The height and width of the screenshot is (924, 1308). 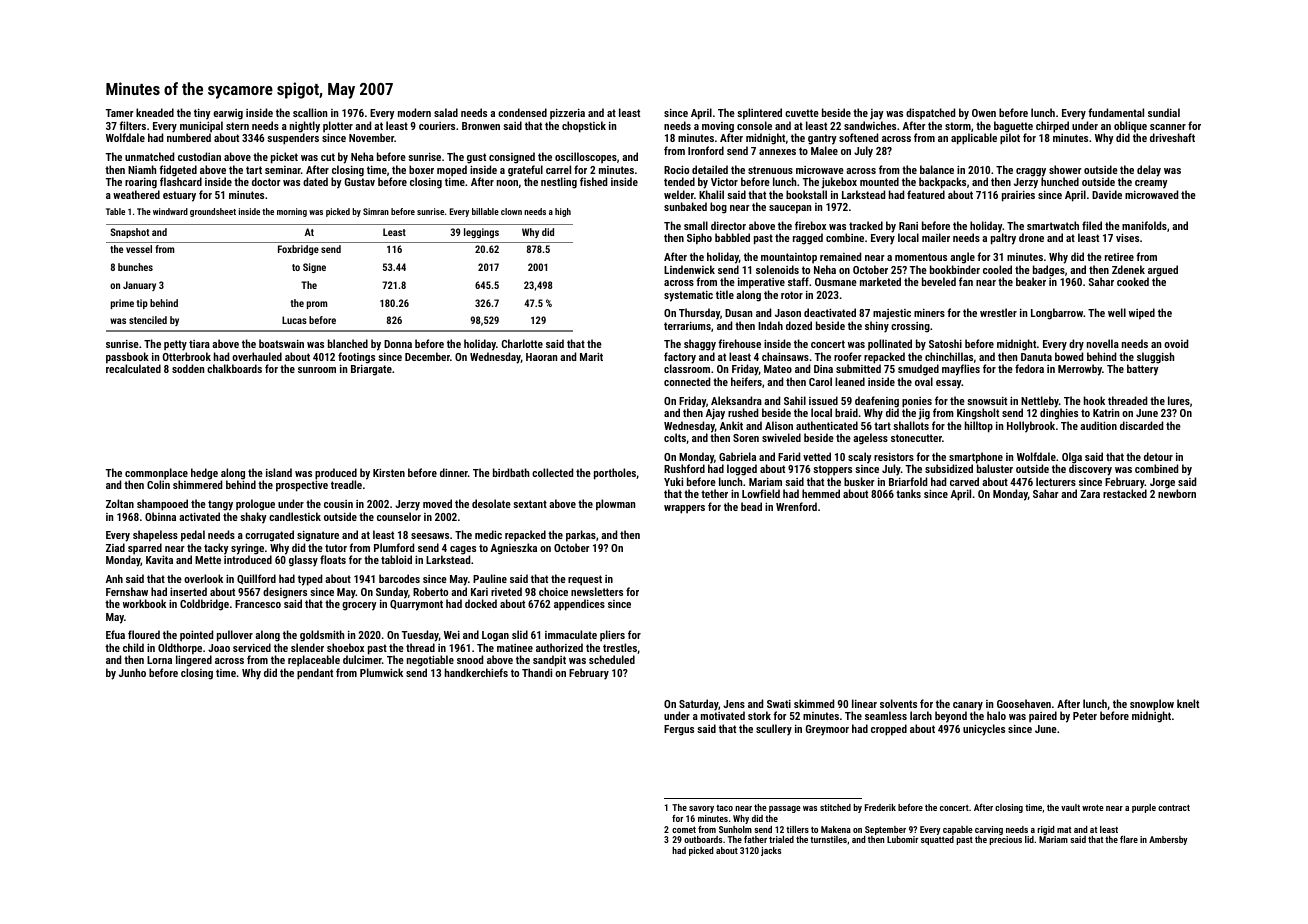 I want to click on comet, so click(x=684, y=829).
